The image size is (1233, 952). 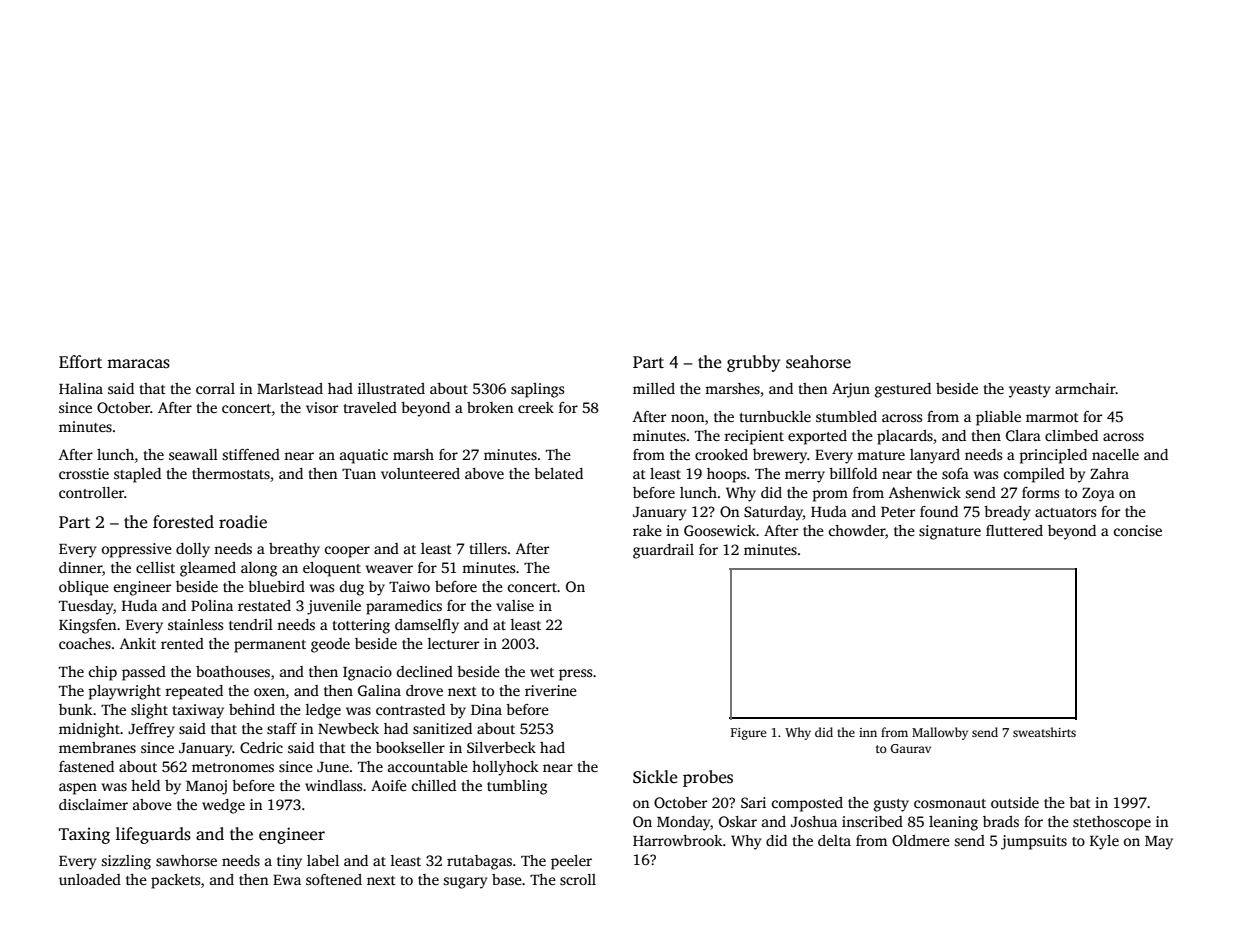 I want to click on maracas, so click(x=138, y=364).
